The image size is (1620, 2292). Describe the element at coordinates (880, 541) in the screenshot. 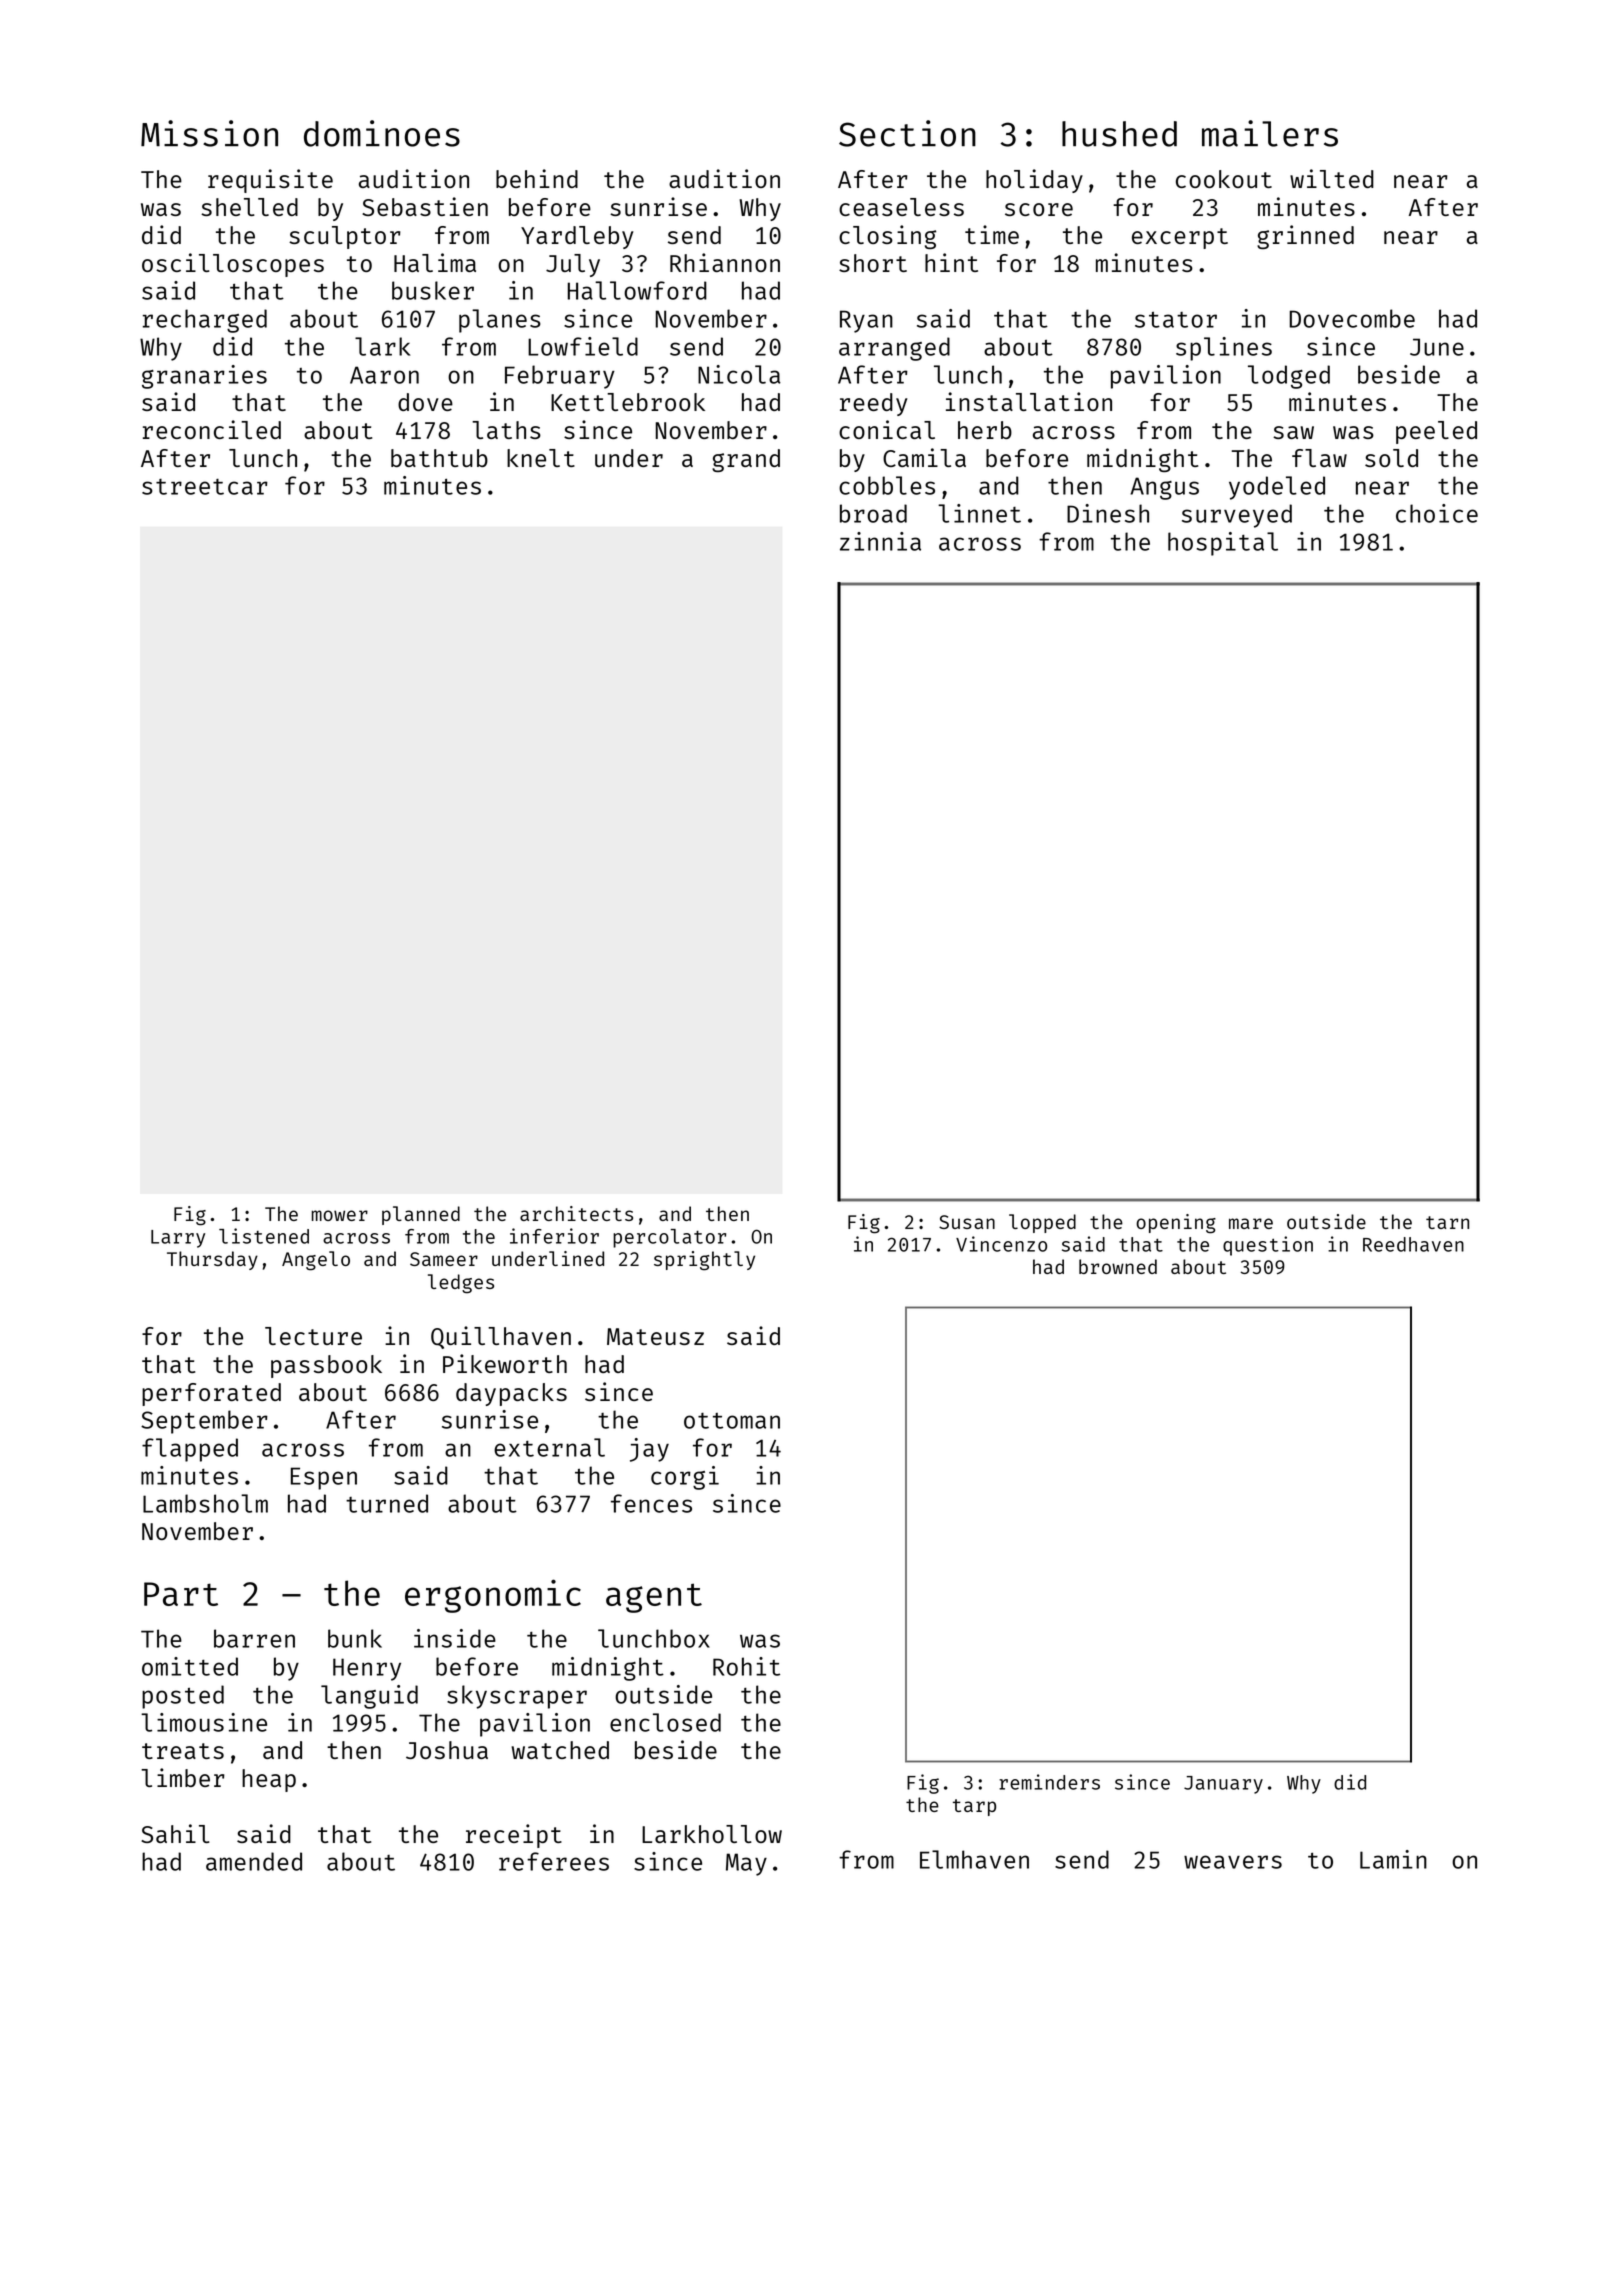

I see `zinnia` at that location.
